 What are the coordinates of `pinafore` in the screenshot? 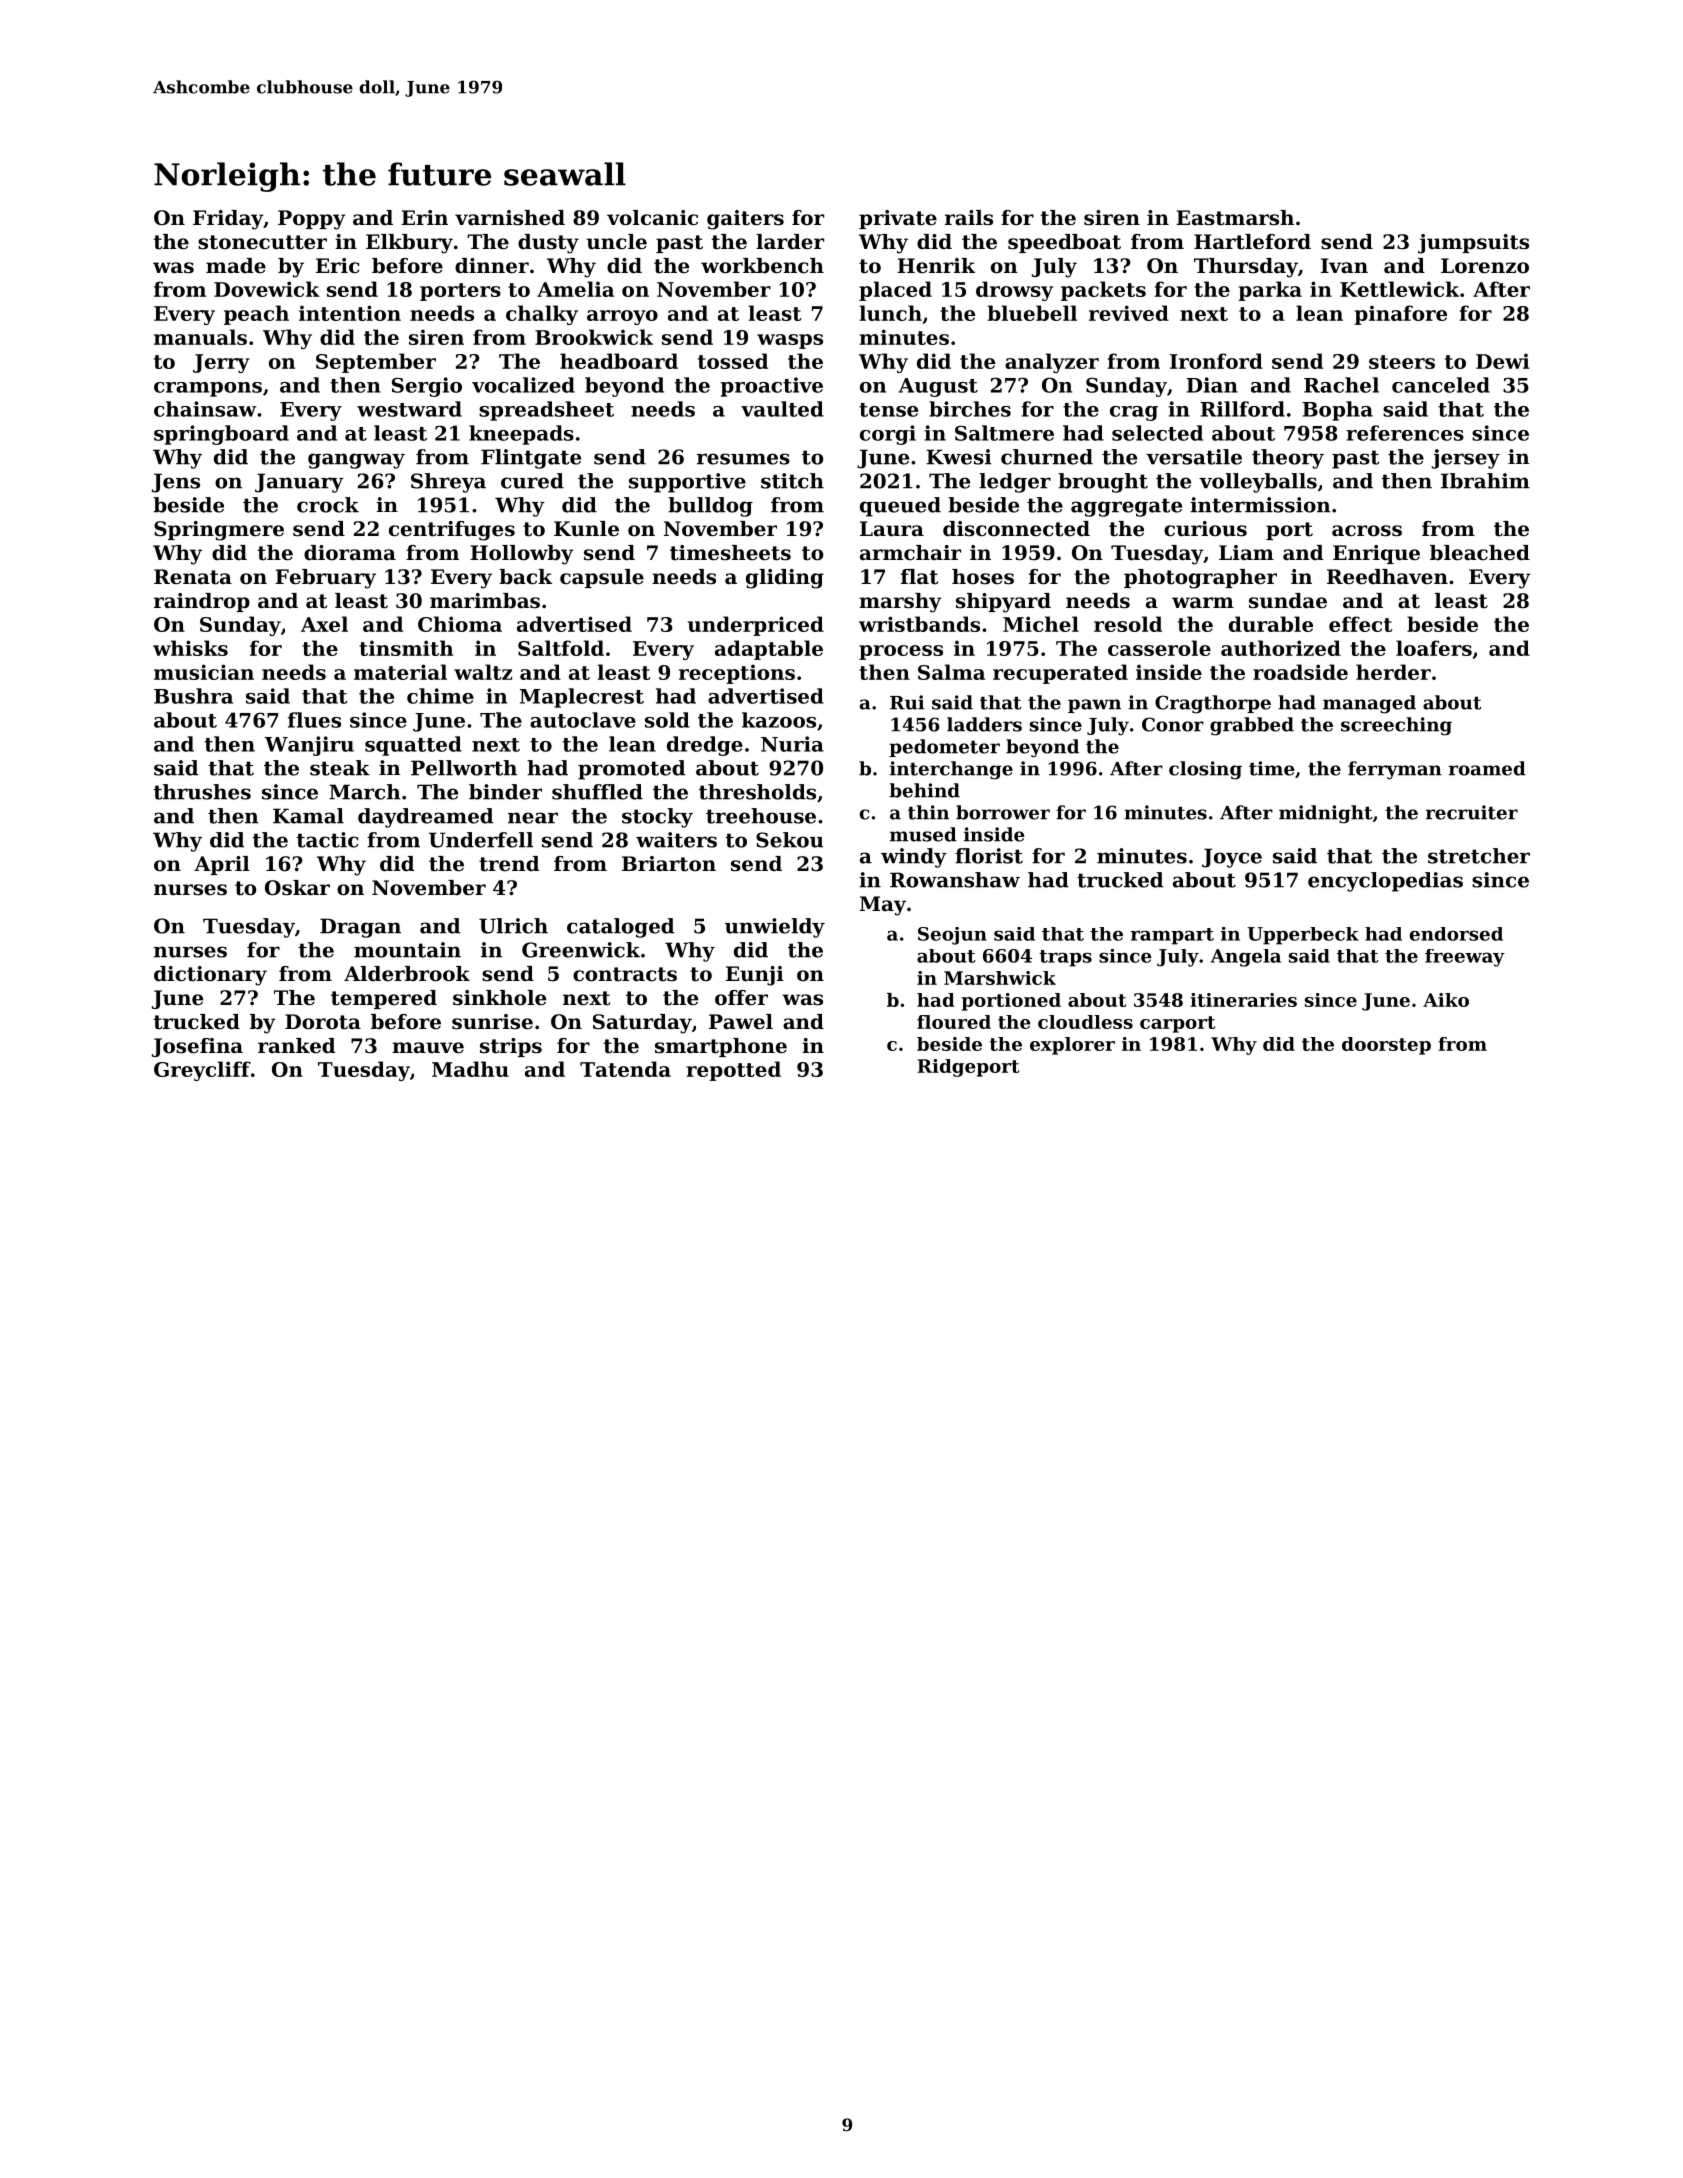 It's located at (1400, 315).
